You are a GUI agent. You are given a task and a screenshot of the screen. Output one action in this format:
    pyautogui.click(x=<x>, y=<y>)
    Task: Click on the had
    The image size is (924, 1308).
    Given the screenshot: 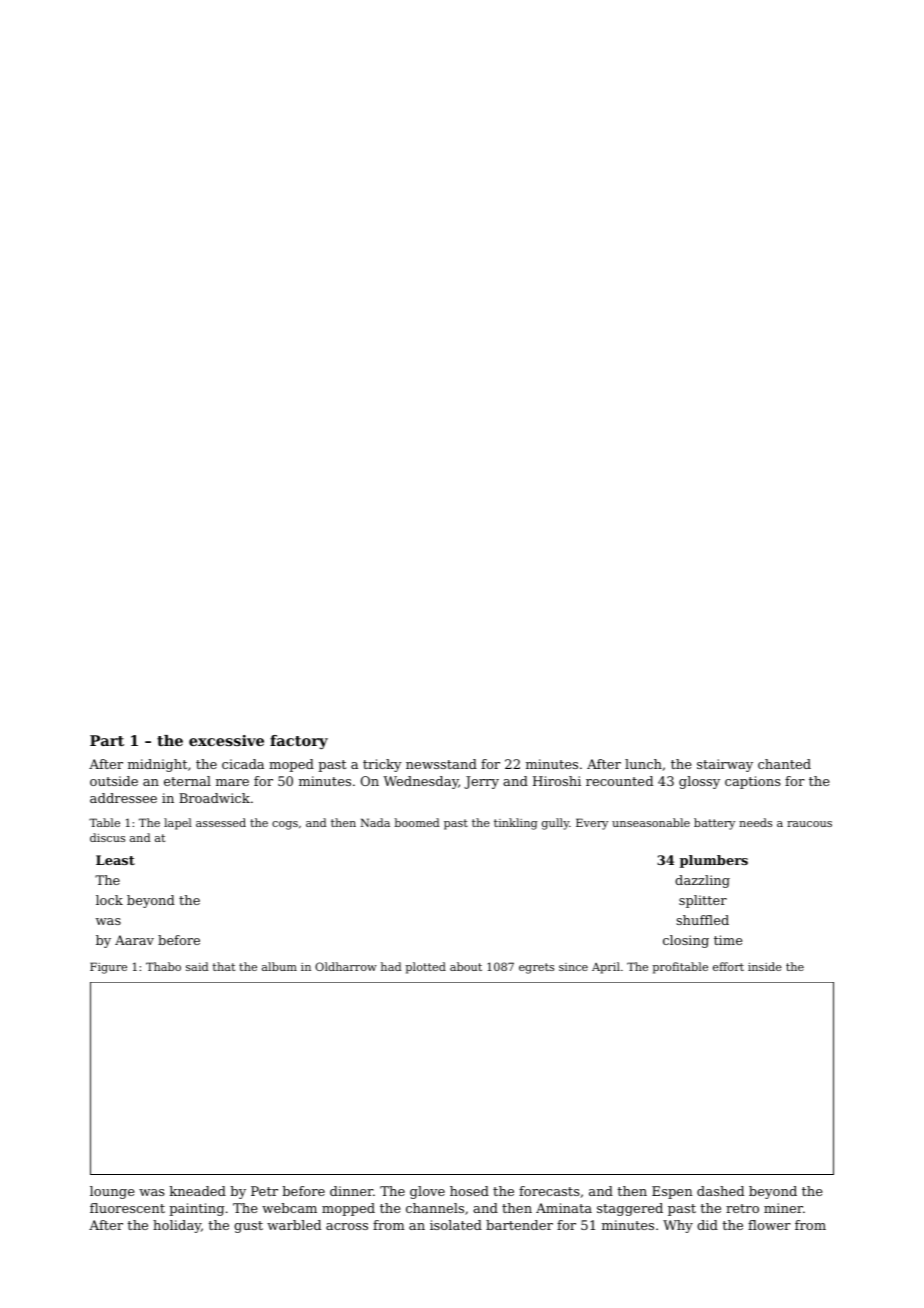 What is the action you would take?
    pyautogui.click(x=391, y=966)
